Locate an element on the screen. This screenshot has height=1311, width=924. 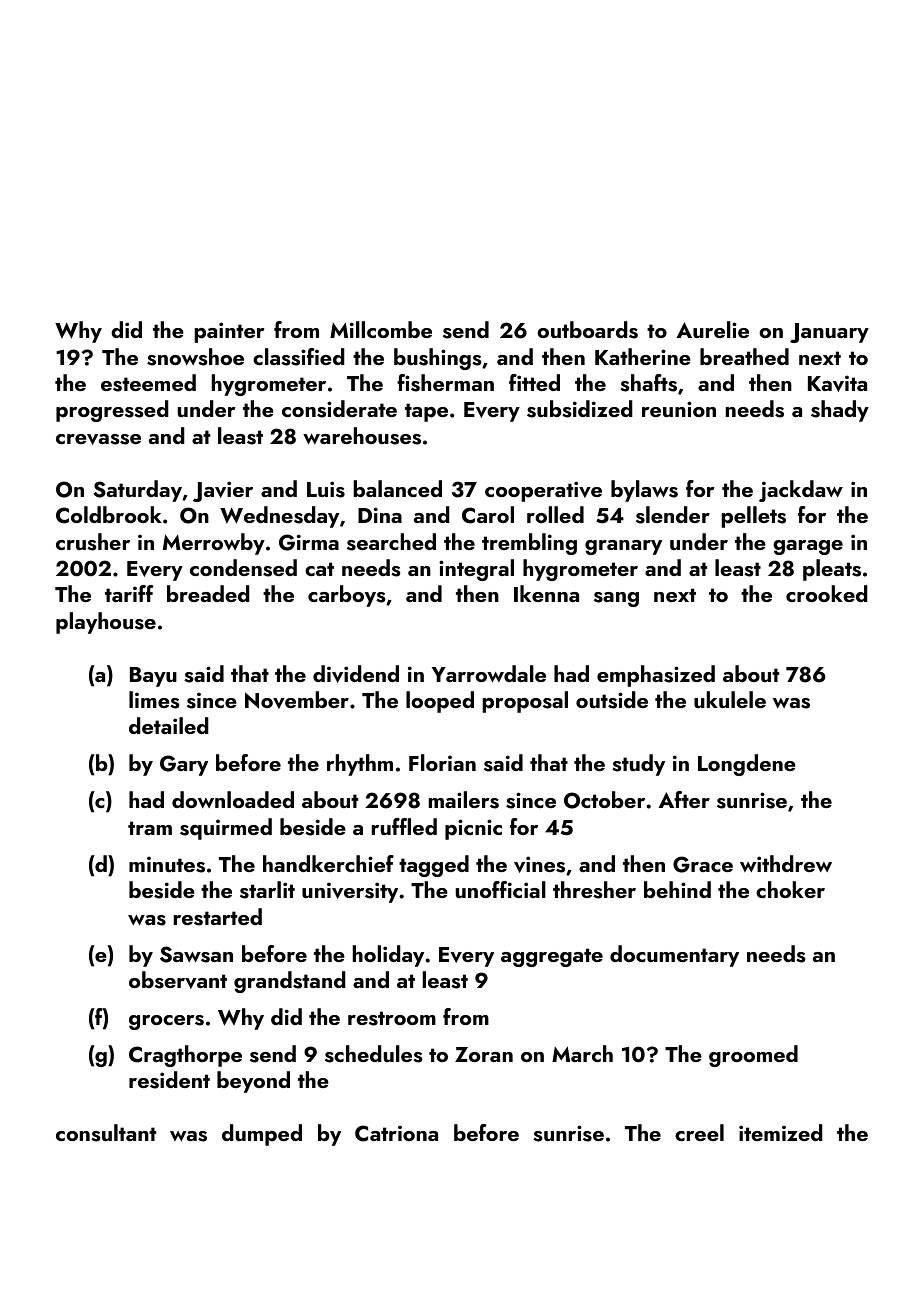
reunion is located at coordinates (679, 409).
